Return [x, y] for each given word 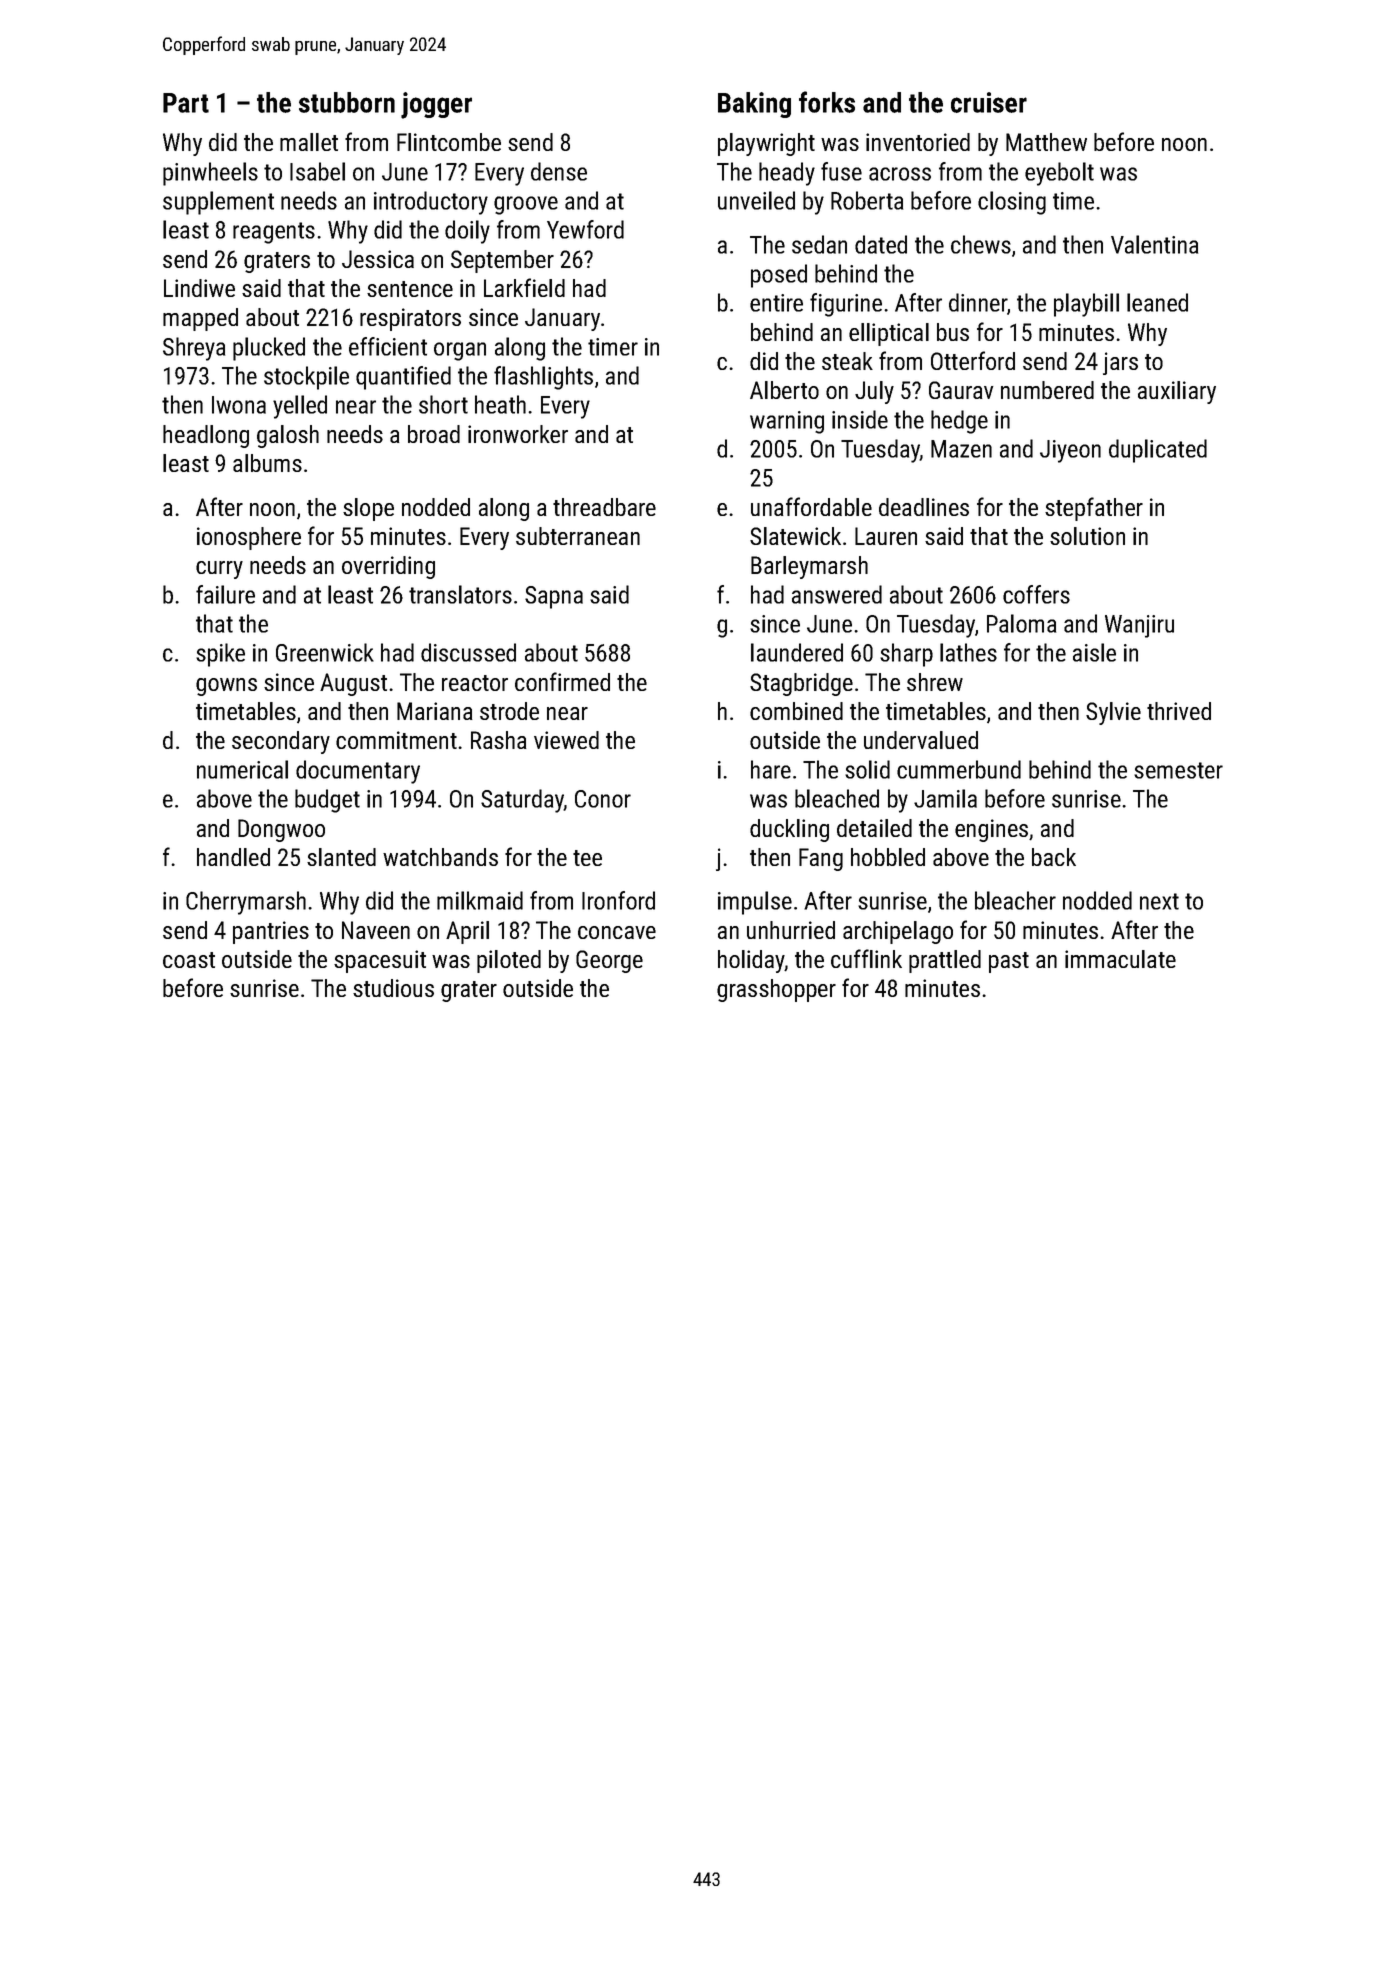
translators [460, 594]
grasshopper [776, 990]
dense [559, 171]
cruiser [989, 102]
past [1009, 962]
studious [393, 988]
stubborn [347, 102]
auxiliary [1177, 392]
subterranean [578, 536]
